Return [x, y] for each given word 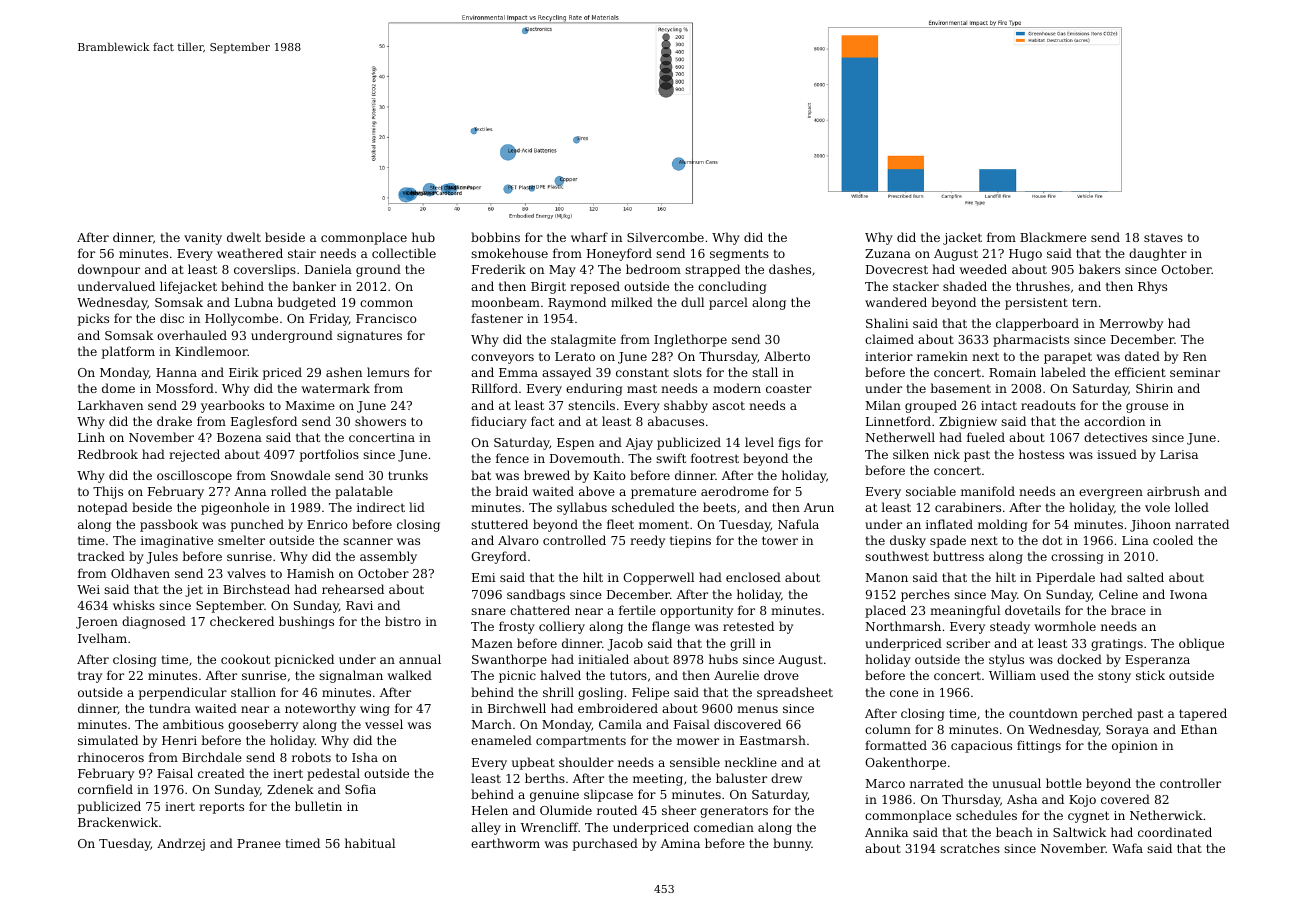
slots [687, 372]
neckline [751, 762]
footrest [715, 458]
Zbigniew [968, 422]
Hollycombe [241, 319]
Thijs [108, 492]
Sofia [360, 789]
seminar [1195, 372]
